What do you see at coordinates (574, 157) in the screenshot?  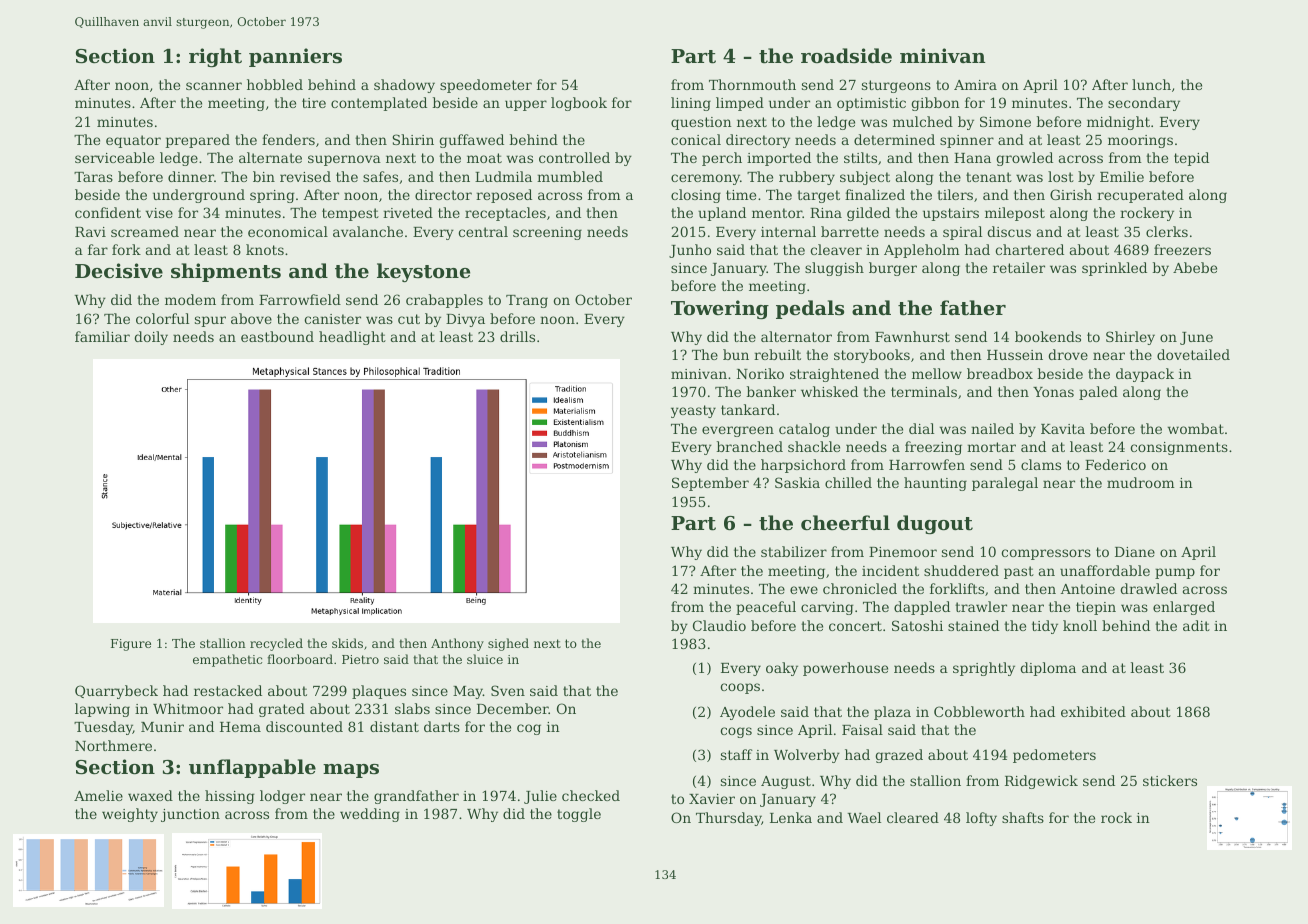 I see `controlled` at bounding box center [574, 157].
